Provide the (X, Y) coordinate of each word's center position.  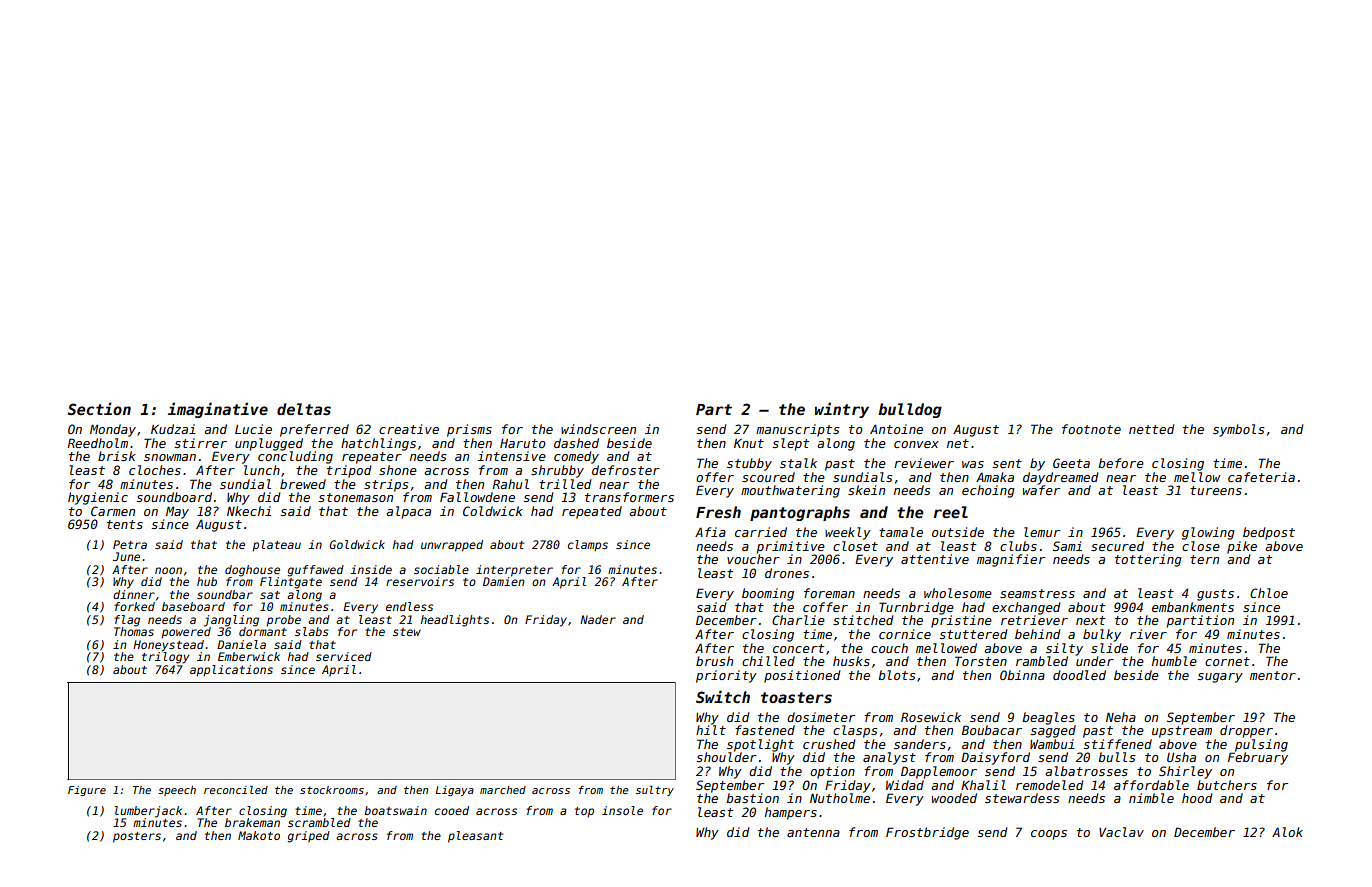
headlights (455, 621)
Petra (130, 544)
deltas (304, 409)
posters (137, 837)
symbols (1238, 430)
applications (231, 671)
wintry (842, 410)
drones (787, 573)
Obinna (1022, 675)
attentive (935, 559)
